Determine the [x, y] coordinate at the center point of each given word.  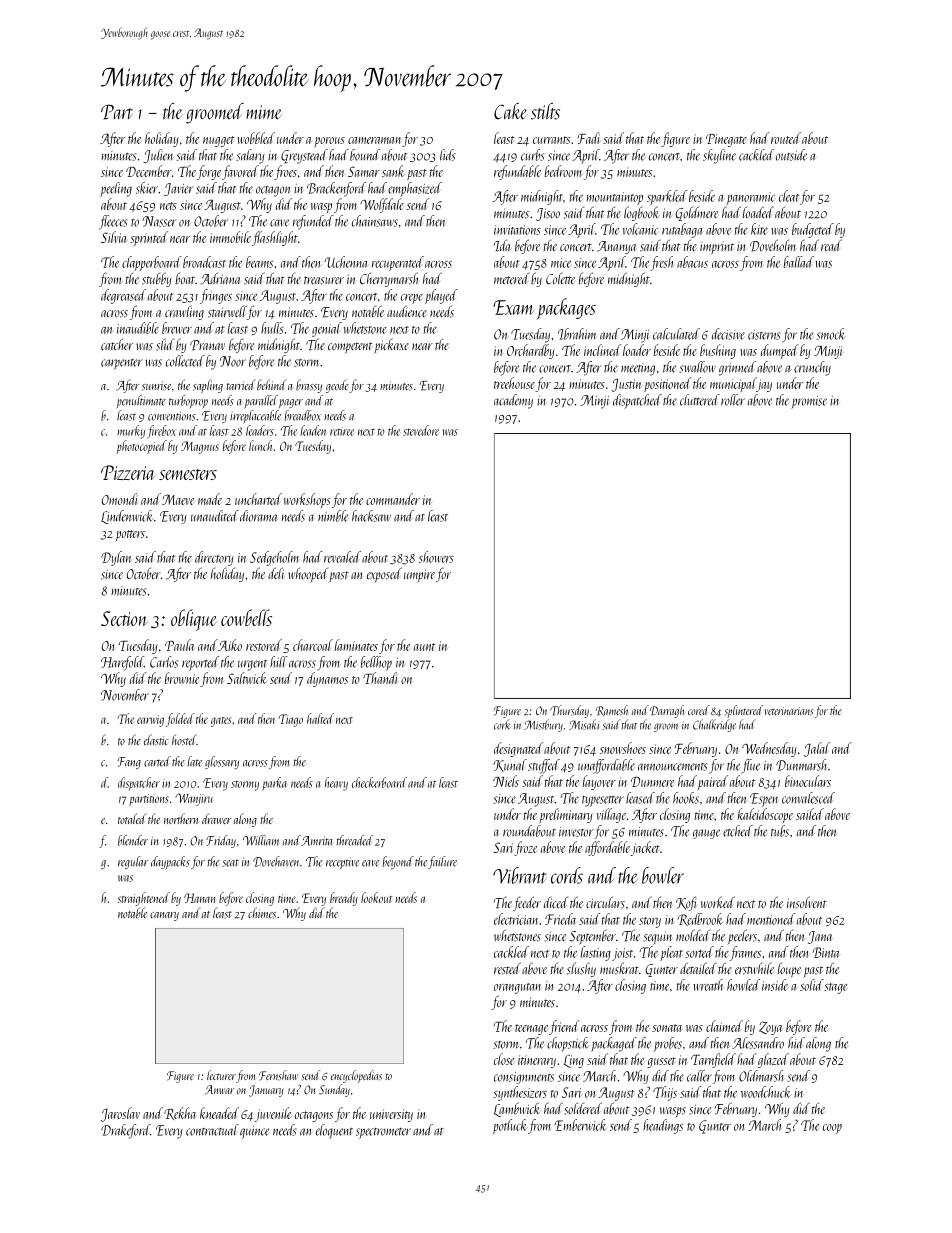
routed [786, 138]
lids [447, 155]
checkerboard [379, 782]
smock [831, 334]
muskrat [619, 968]
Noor [233, 361]
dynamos [327, 679]
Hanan [200, 898]
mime [263, 112]
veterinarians [789, 711]
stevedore [421, 430]
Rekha [180, 1113]
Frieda [560, 919]
